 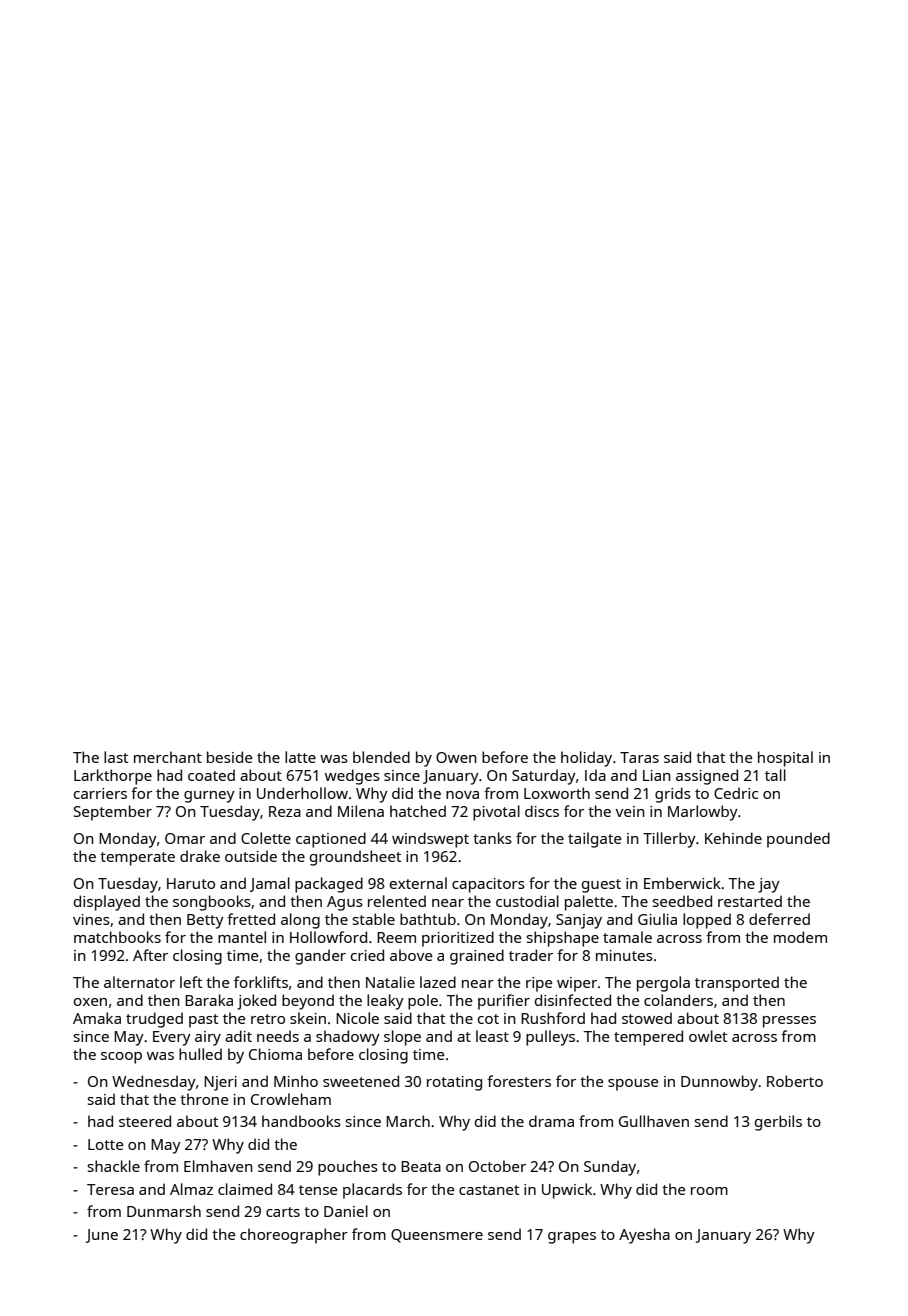 I want to click on shipshape, so click(x=563, y=939).
